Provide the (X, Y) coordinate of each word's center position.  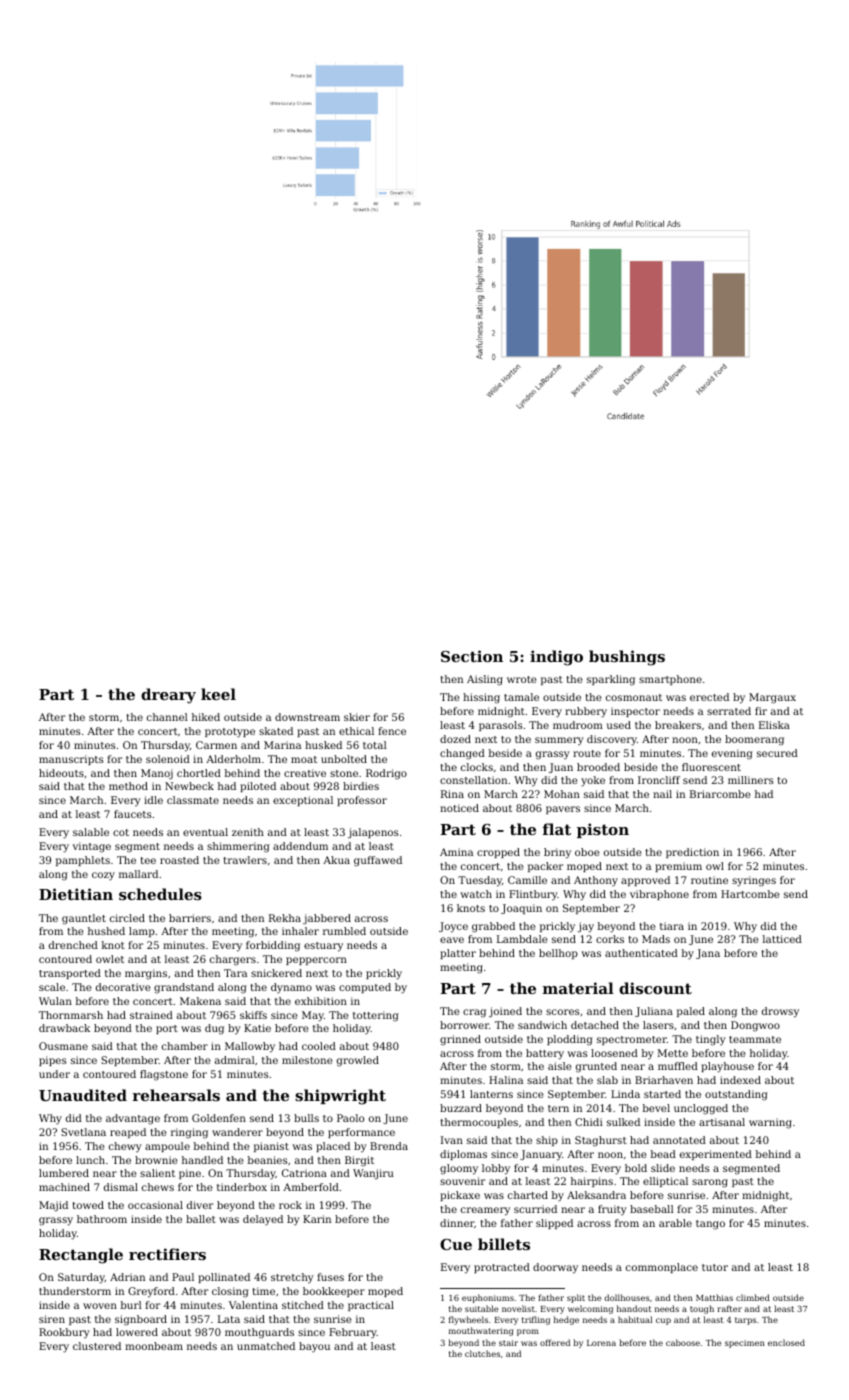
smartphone (670, 680)
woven (100, 1306)
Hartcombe (750, 894)
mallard (138, 874)
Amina (456, 852)
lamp (142, 932)
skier (357, 717)
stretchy (292, 1278)
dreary (168, 696)
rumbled (344, 931)
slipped (554, 1224)
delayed (263, 1220)
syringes (754, 881)
